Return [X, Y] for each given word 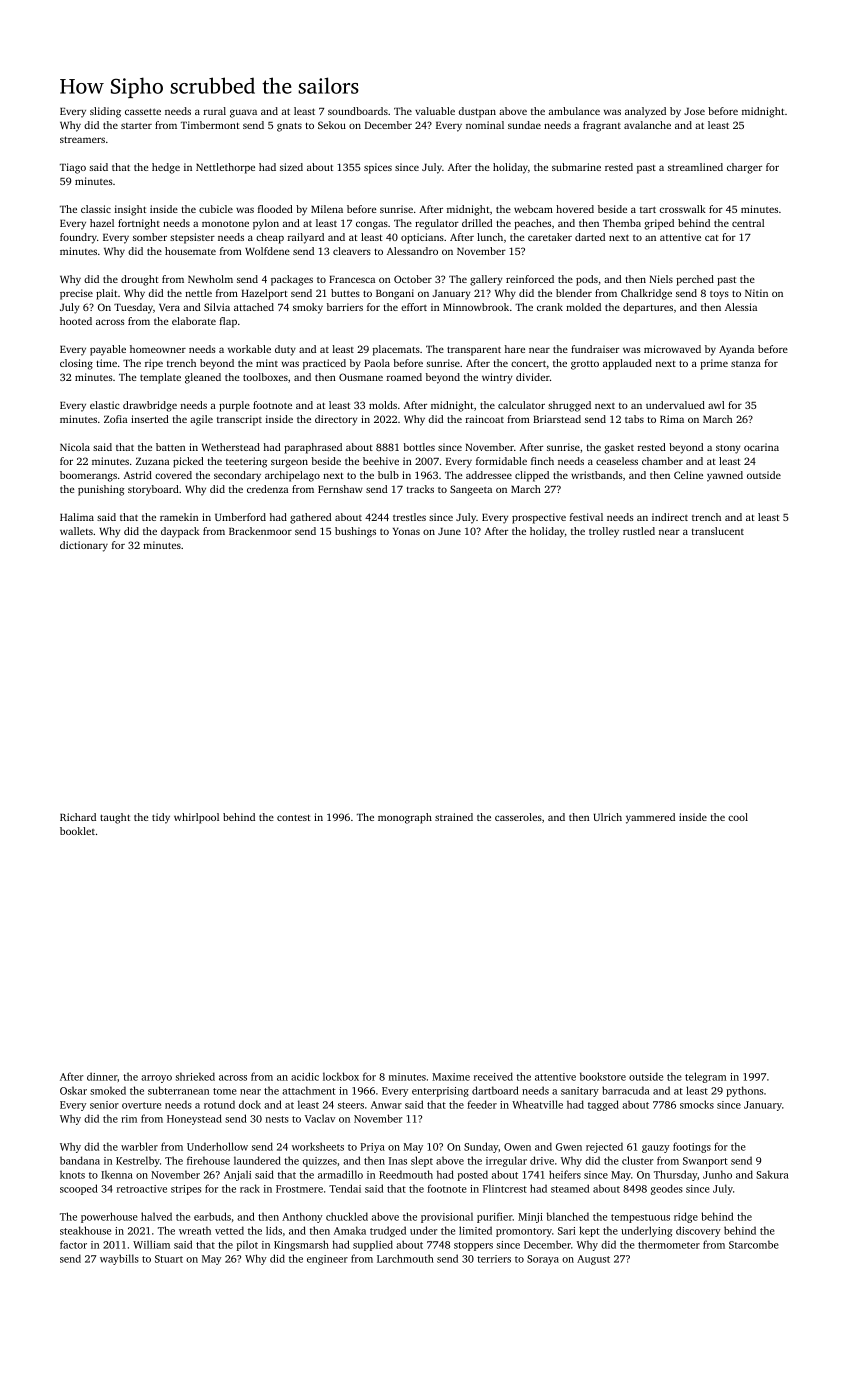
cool [738, 817]
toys [719, 295]
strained [454, 817]
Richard [78, 817]
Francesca [352, 279]
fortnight [139, 224]
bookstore [603, 1076]
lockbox [341, 1076]
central [748, 223]
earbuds [212, 1216]
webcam [533, 209]
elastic [105, 405]
